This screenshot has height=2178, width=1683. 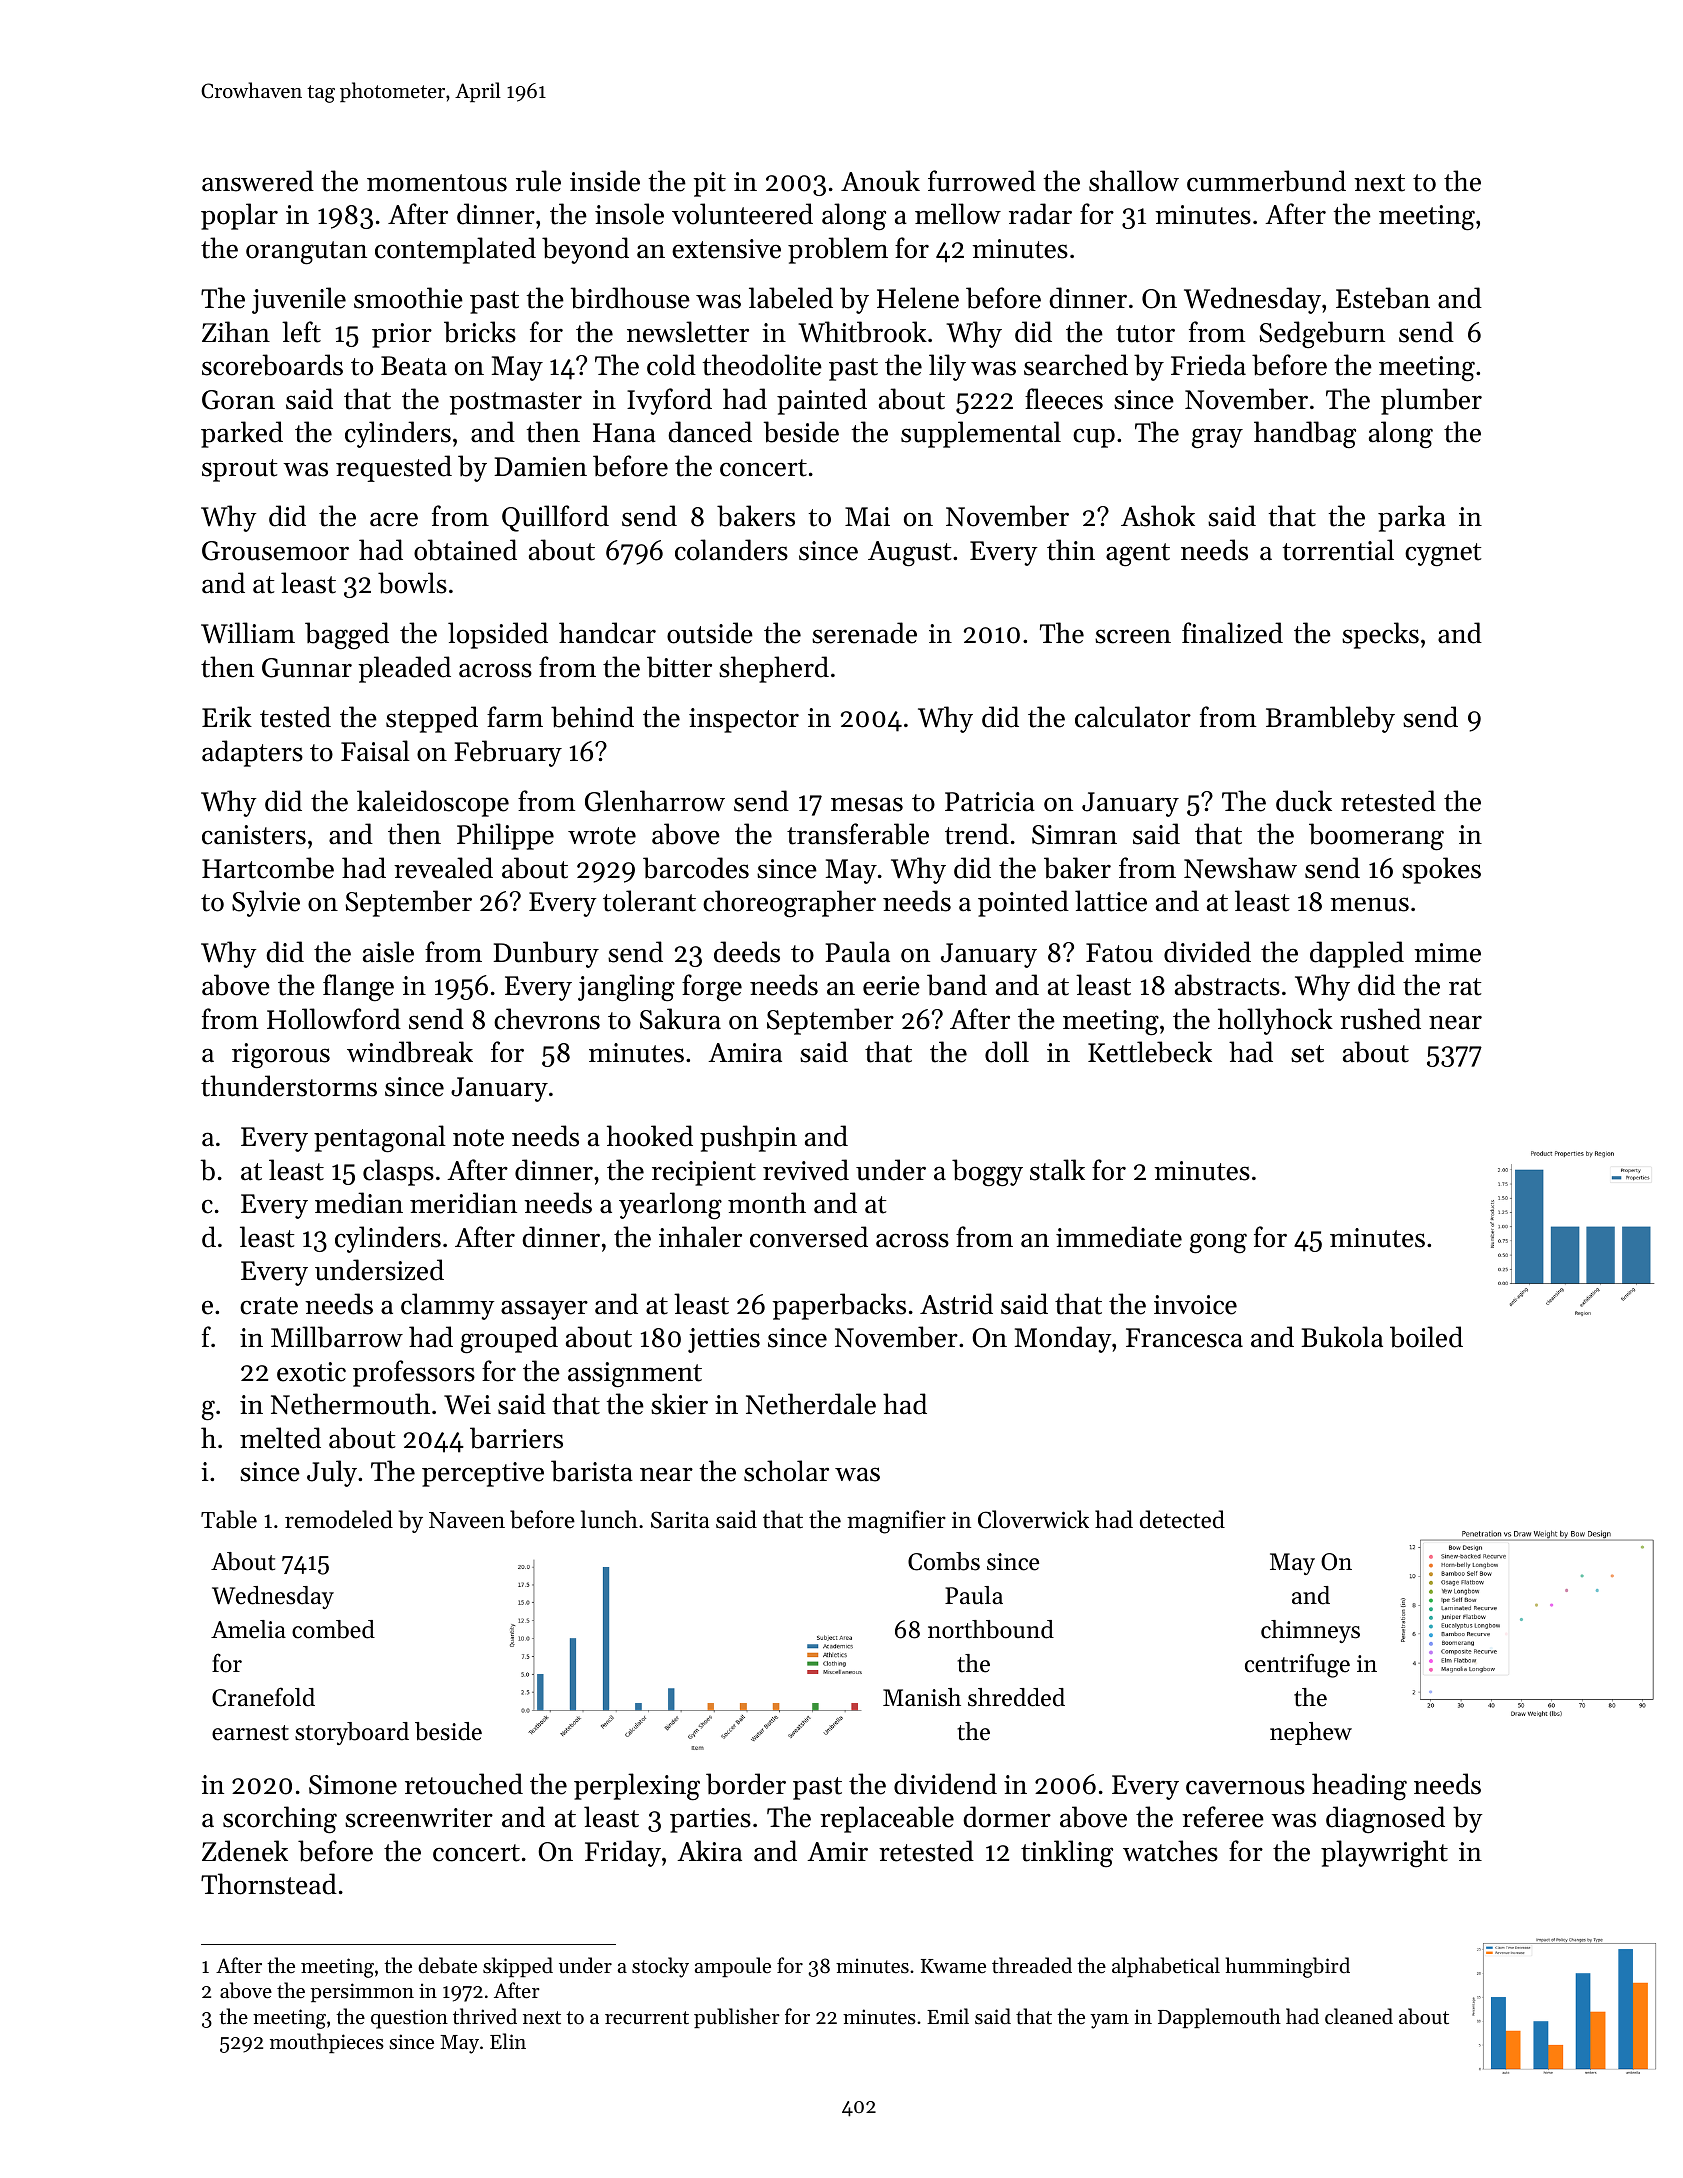 I want to click on combed, so click(x=333, y=1629).
